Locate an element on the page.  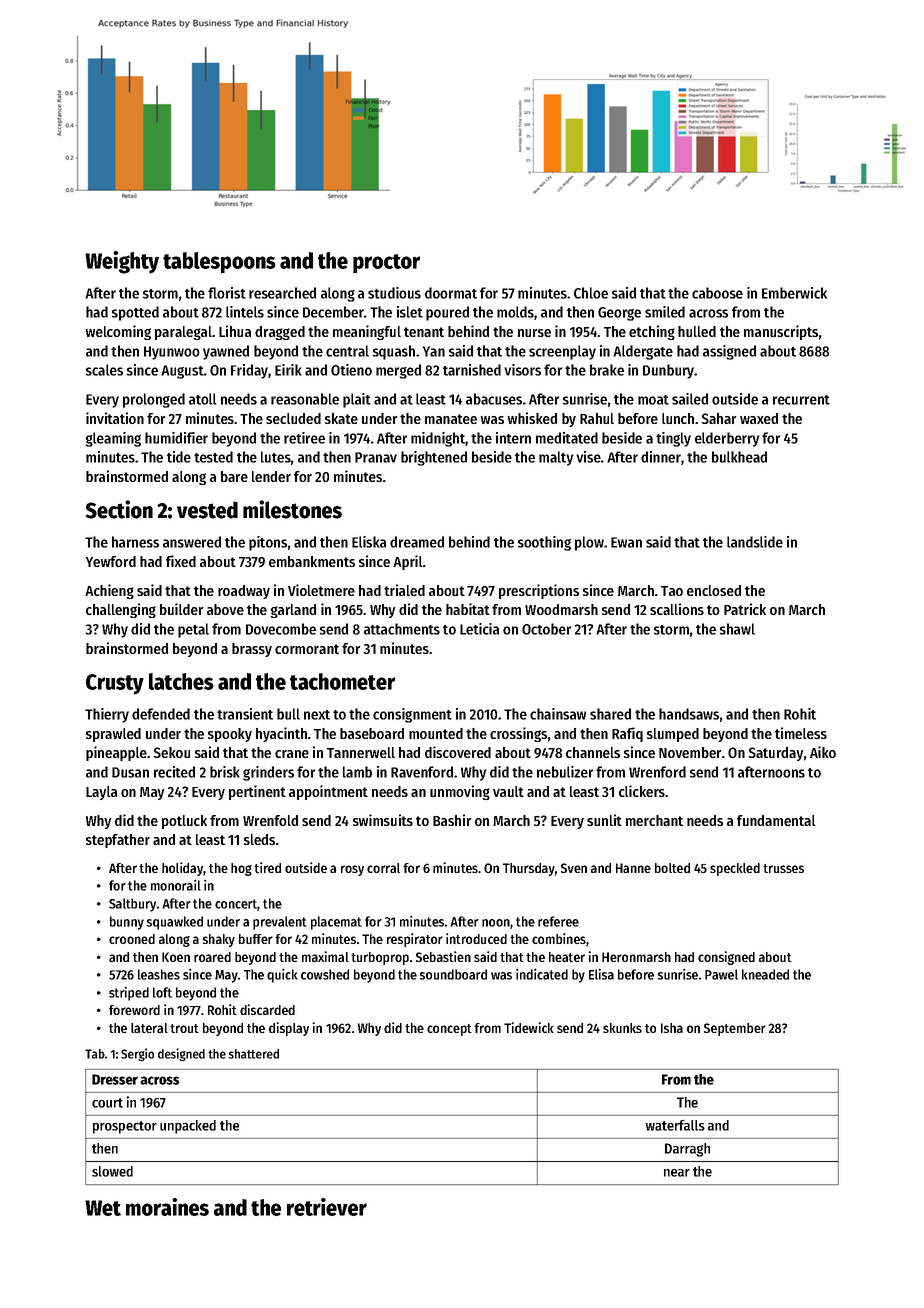
central is located at coordinates (347, 351).
